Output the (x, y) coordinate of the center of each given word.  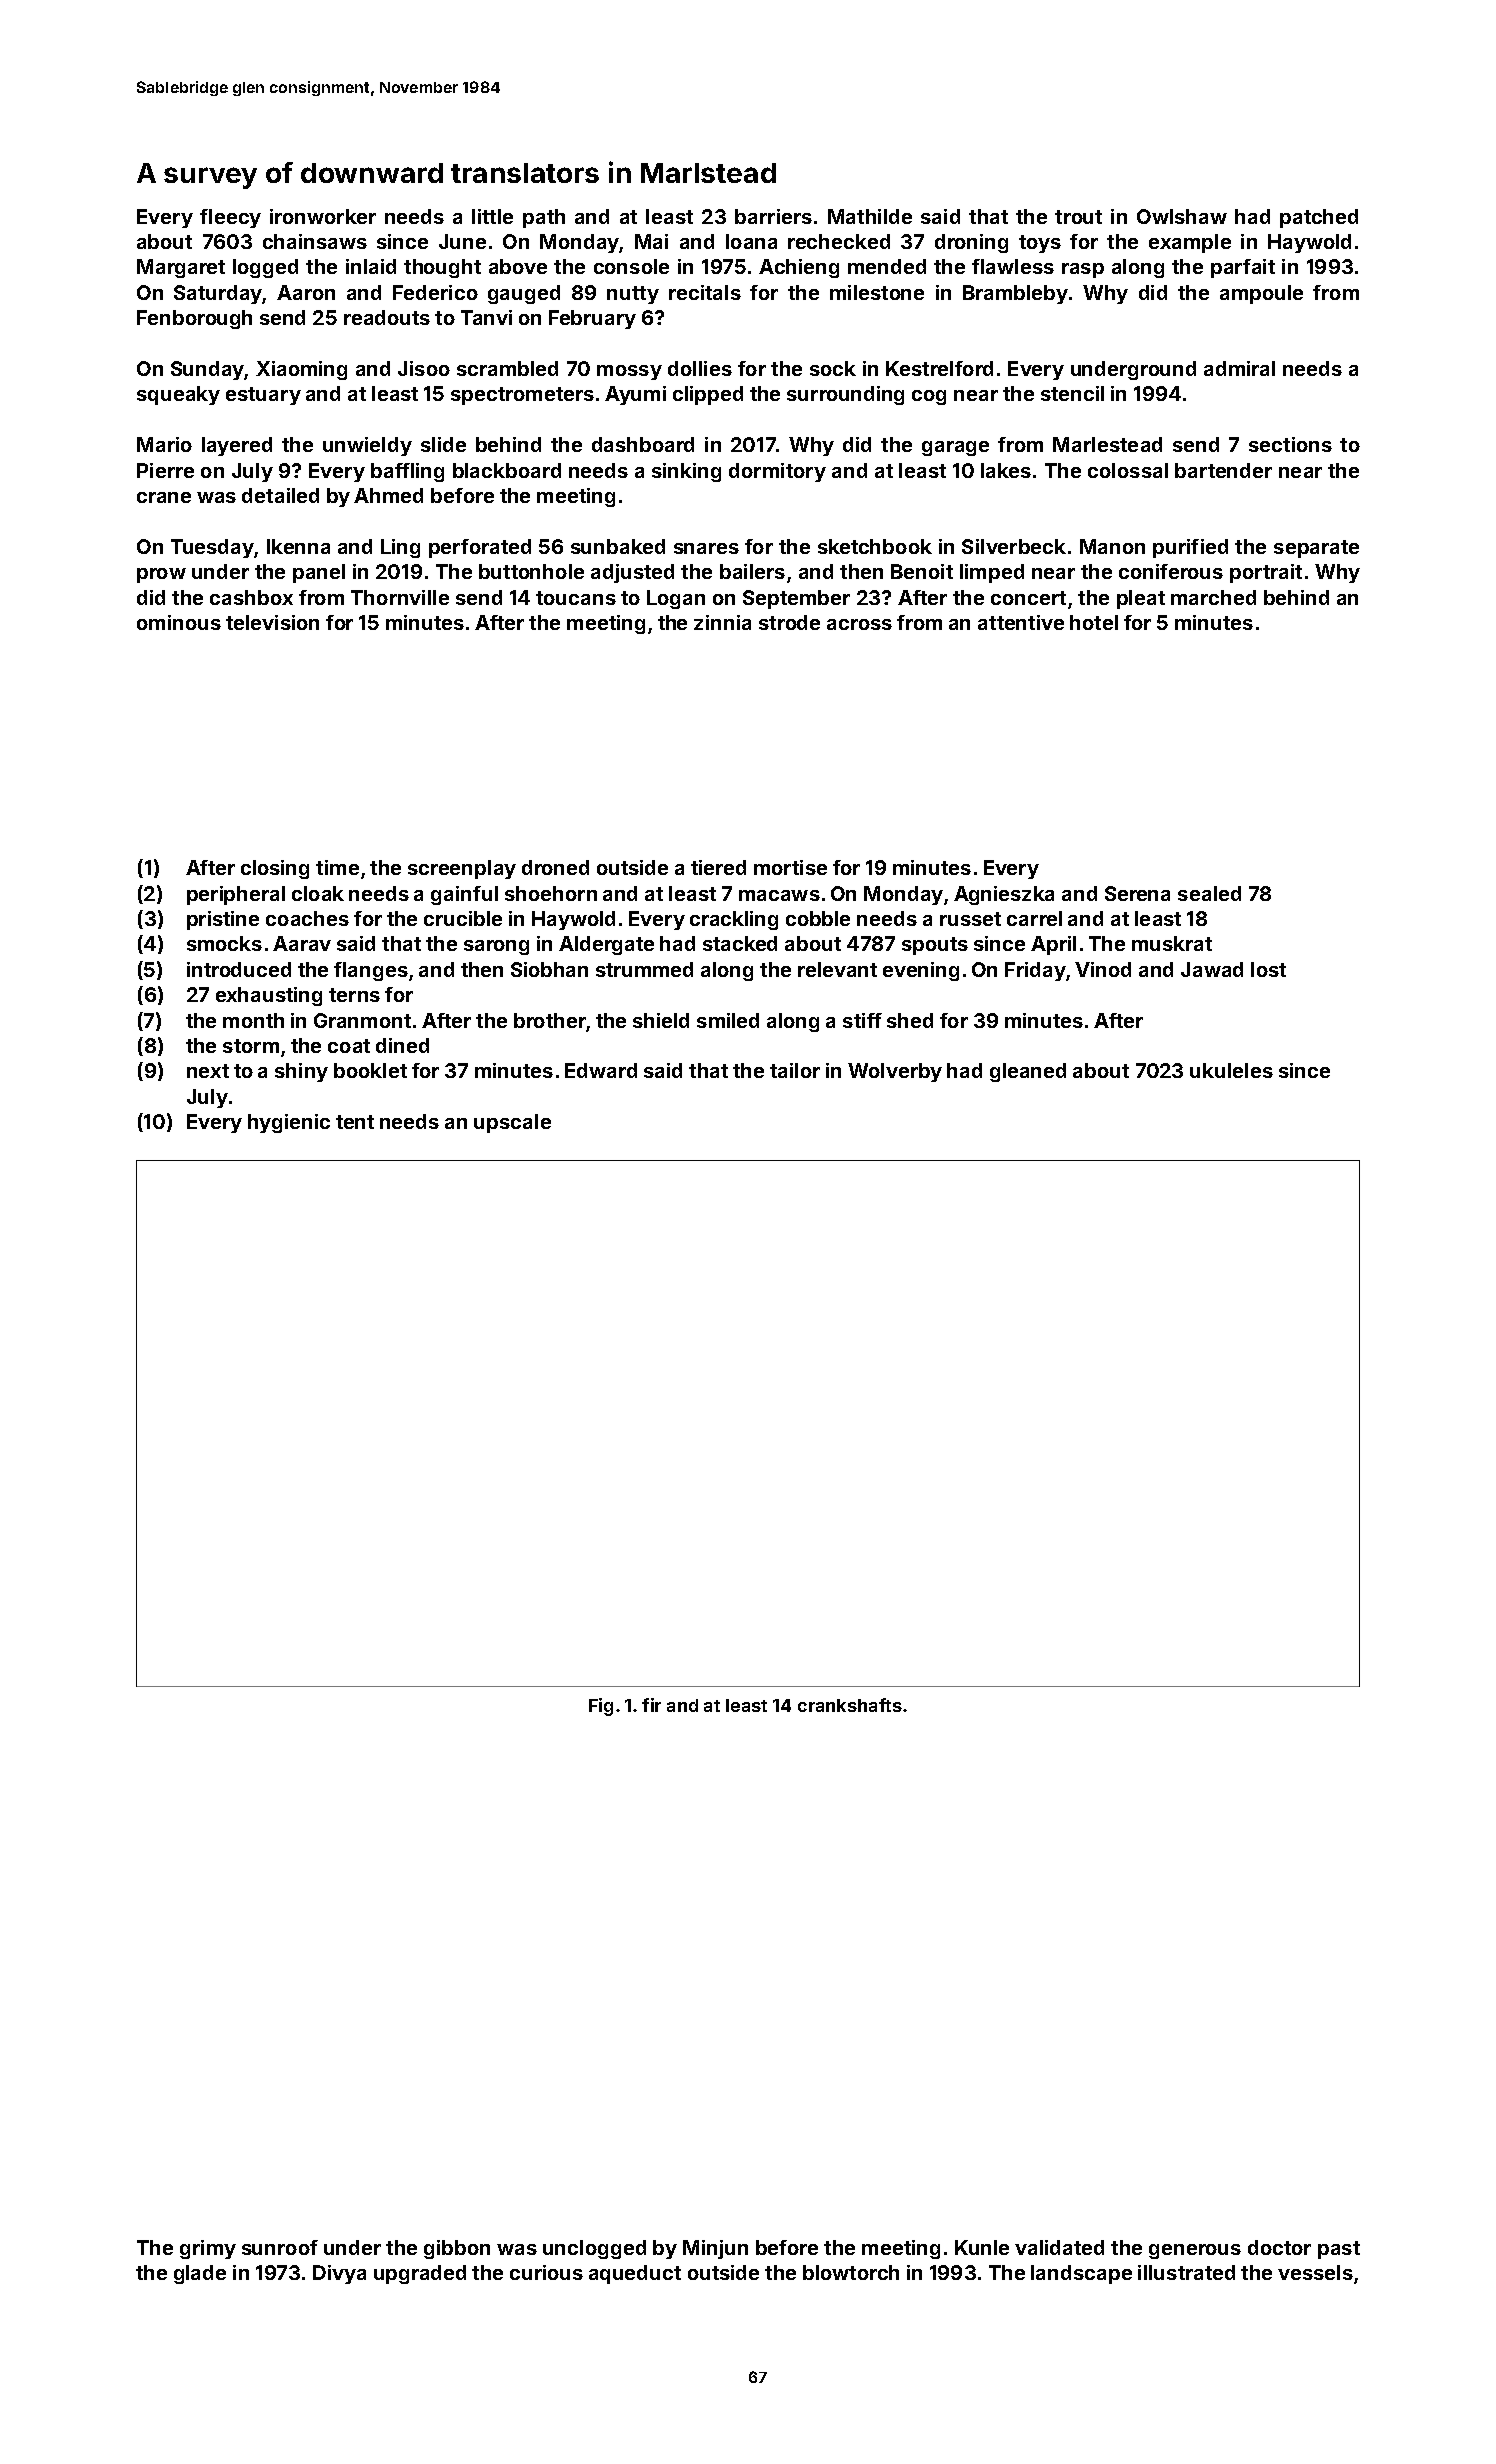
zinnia (722, 622)
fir (651, 1705)
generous (1195, 2251)
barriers (773, 216)
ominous (179, 622)
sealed (1209, 893)
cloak (318, 893)
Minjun (715, 2249)
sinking (686, 472)
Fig (601, 1707)
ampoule (1261, 294)
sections (1290, 444)
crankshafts (850, 1705)
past (1339, 2250)
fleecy (230, 218)
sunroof (280, 2247)
